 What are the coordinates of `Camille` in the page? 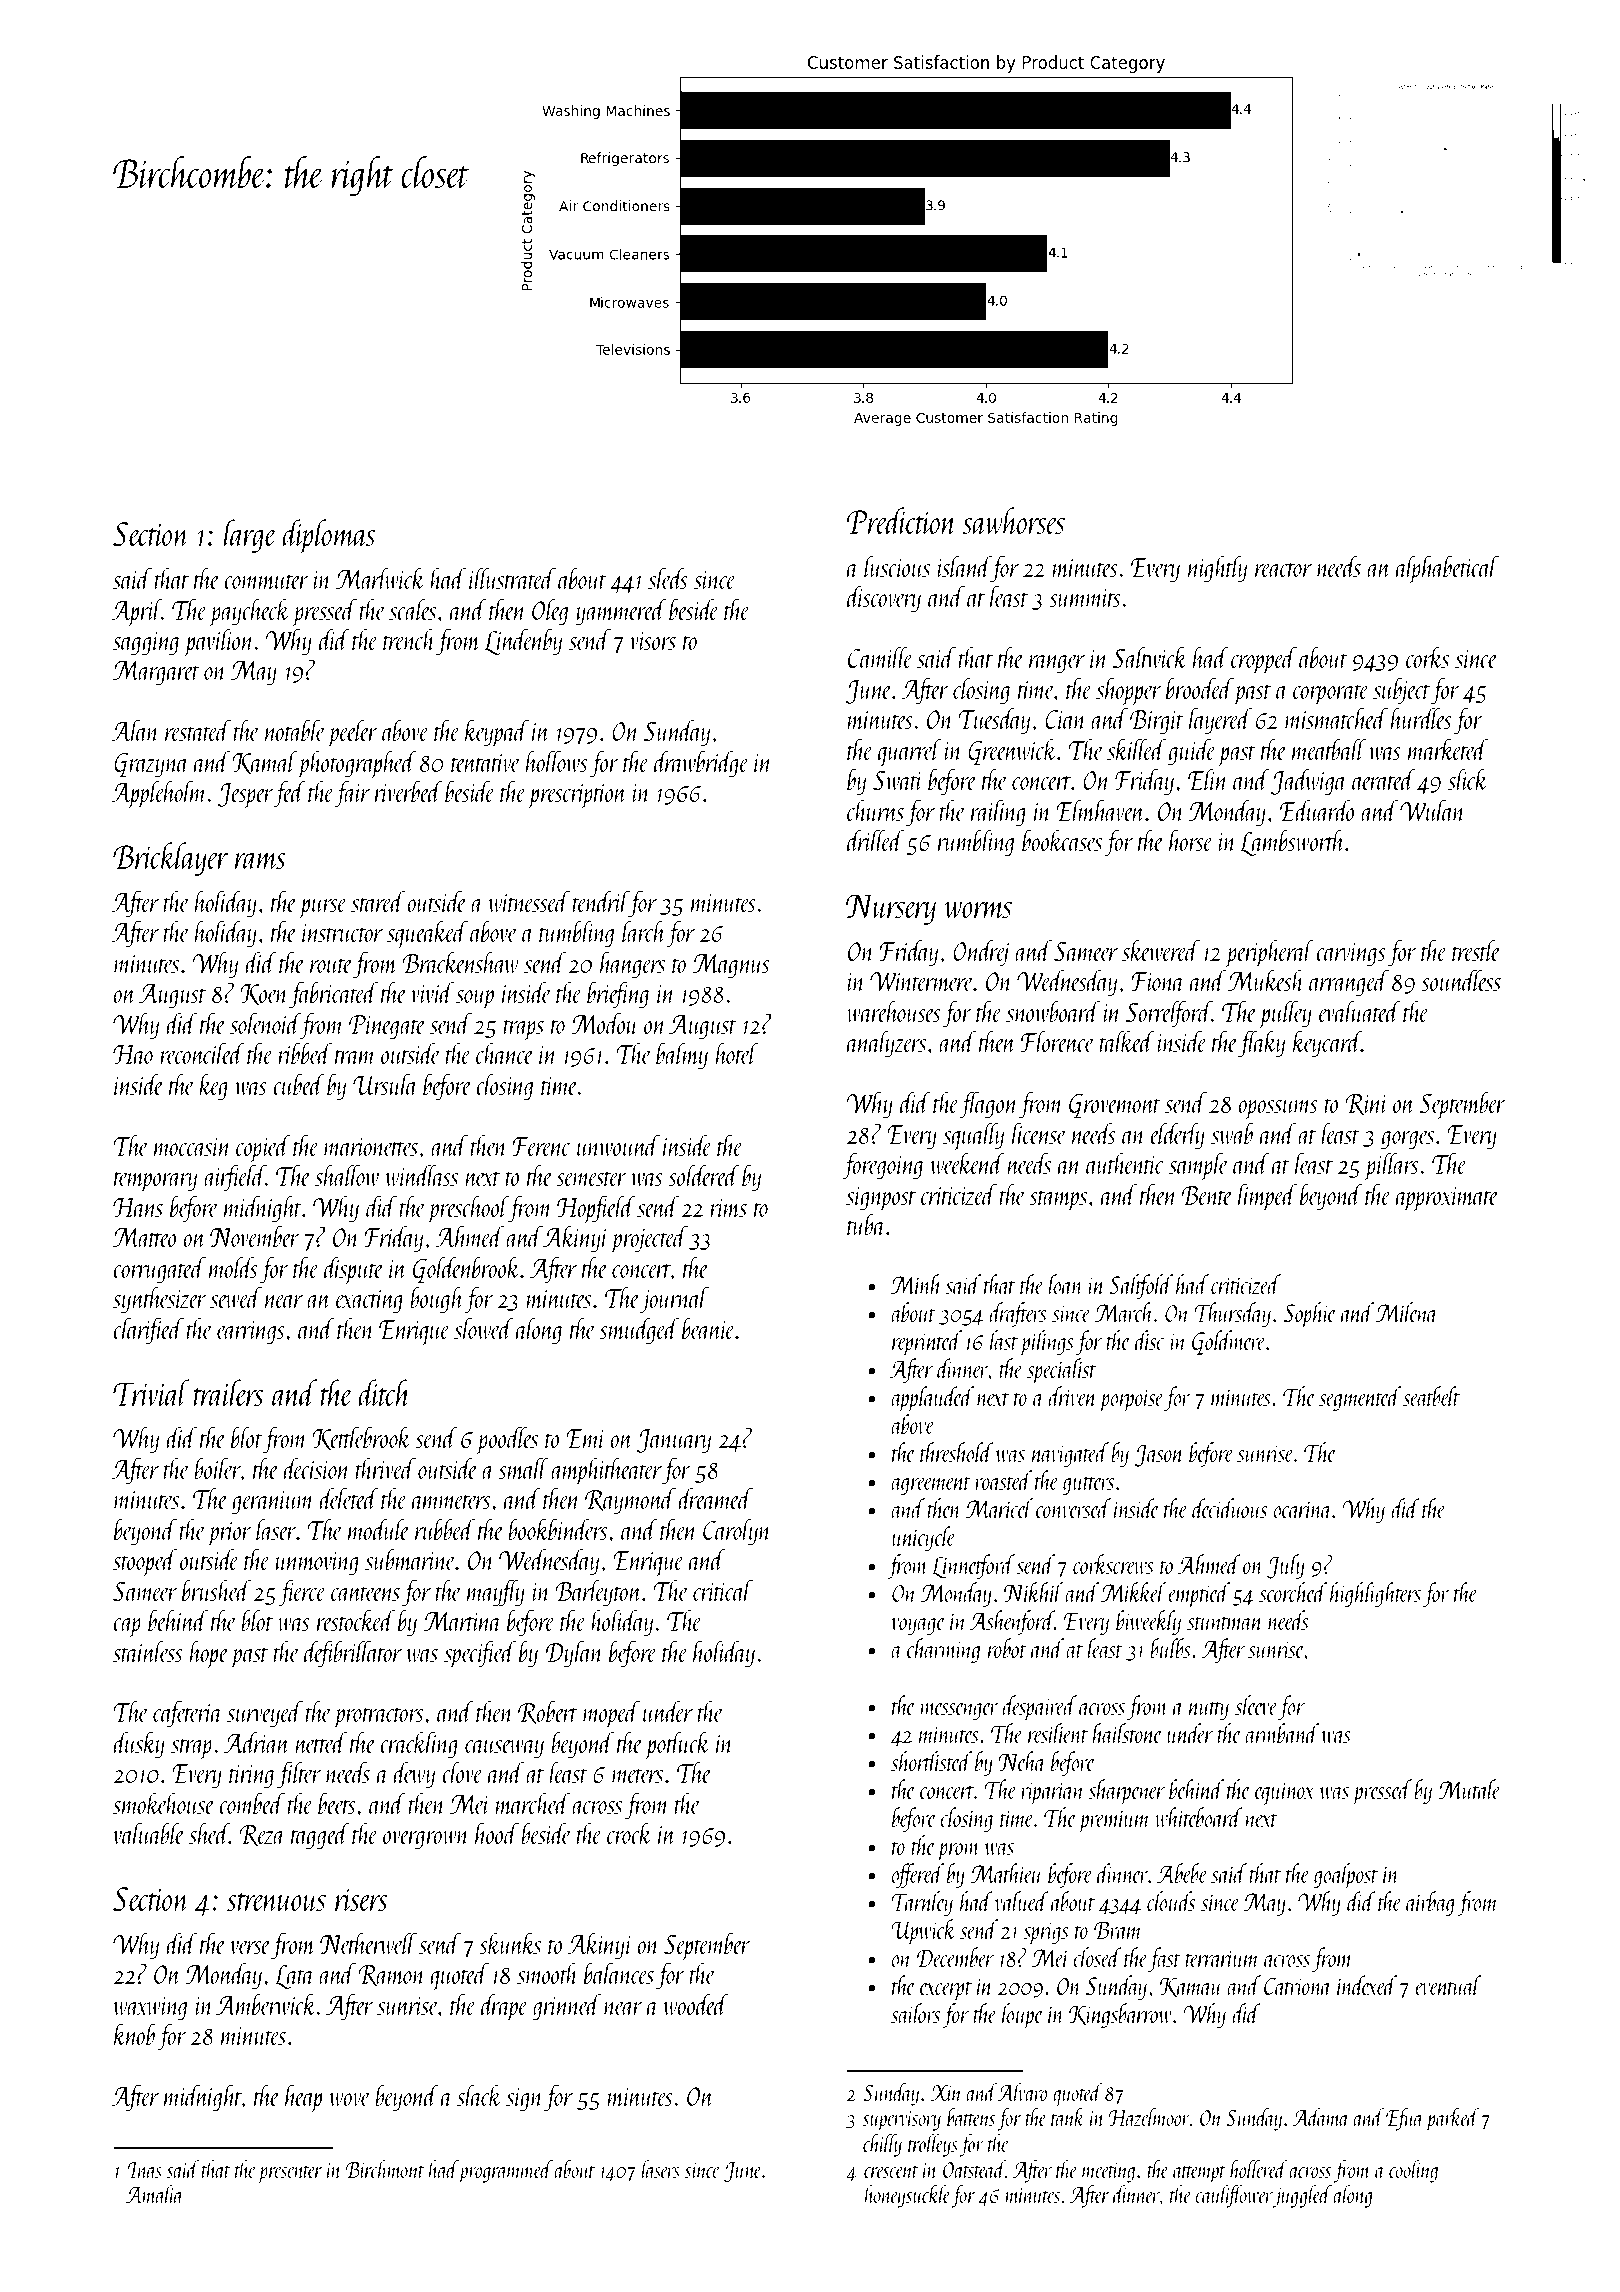 It's located at (880, 657).
